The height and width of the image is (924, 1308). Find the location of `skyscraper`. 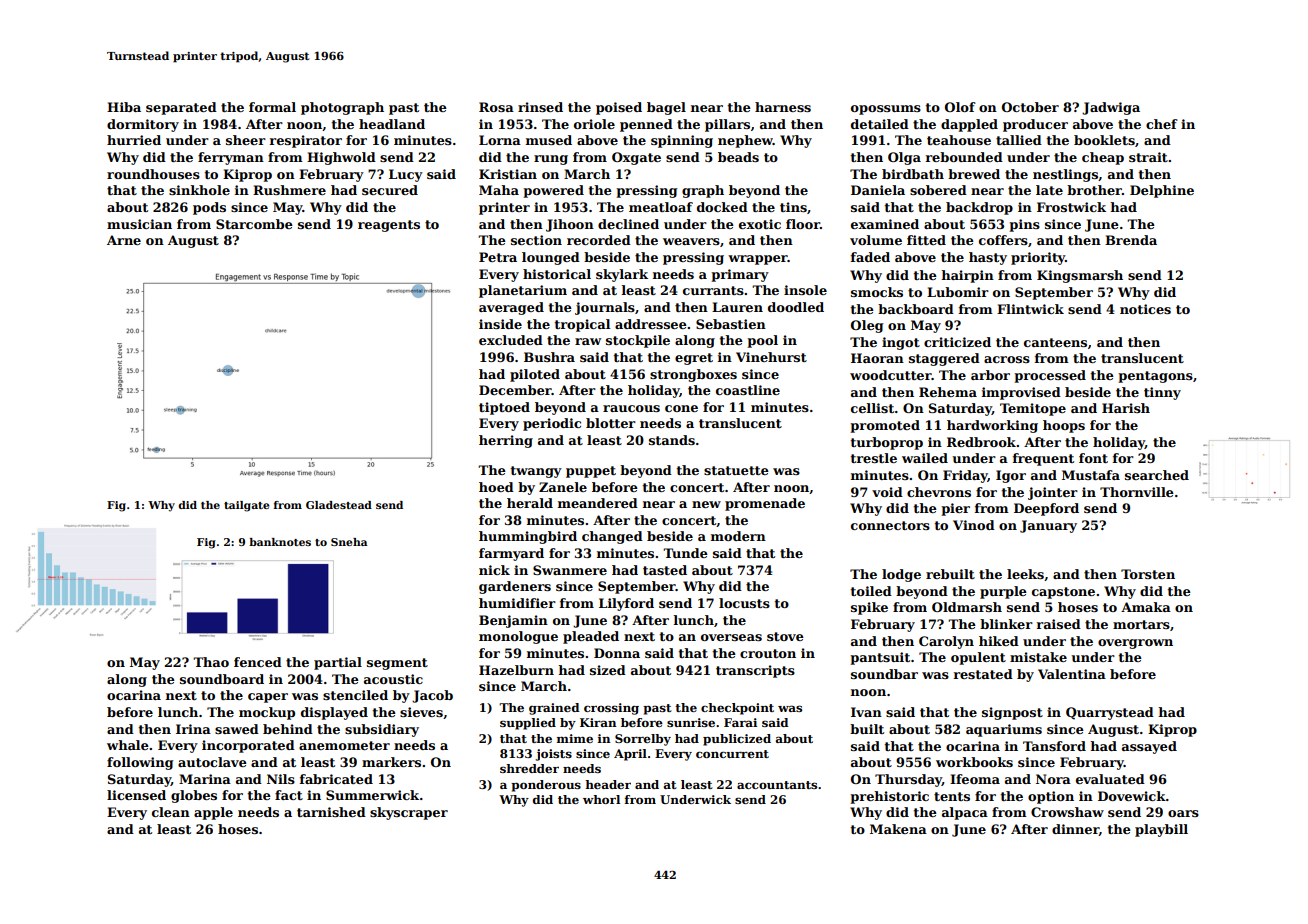

skyscraper is located at coordinates (409, 813).
